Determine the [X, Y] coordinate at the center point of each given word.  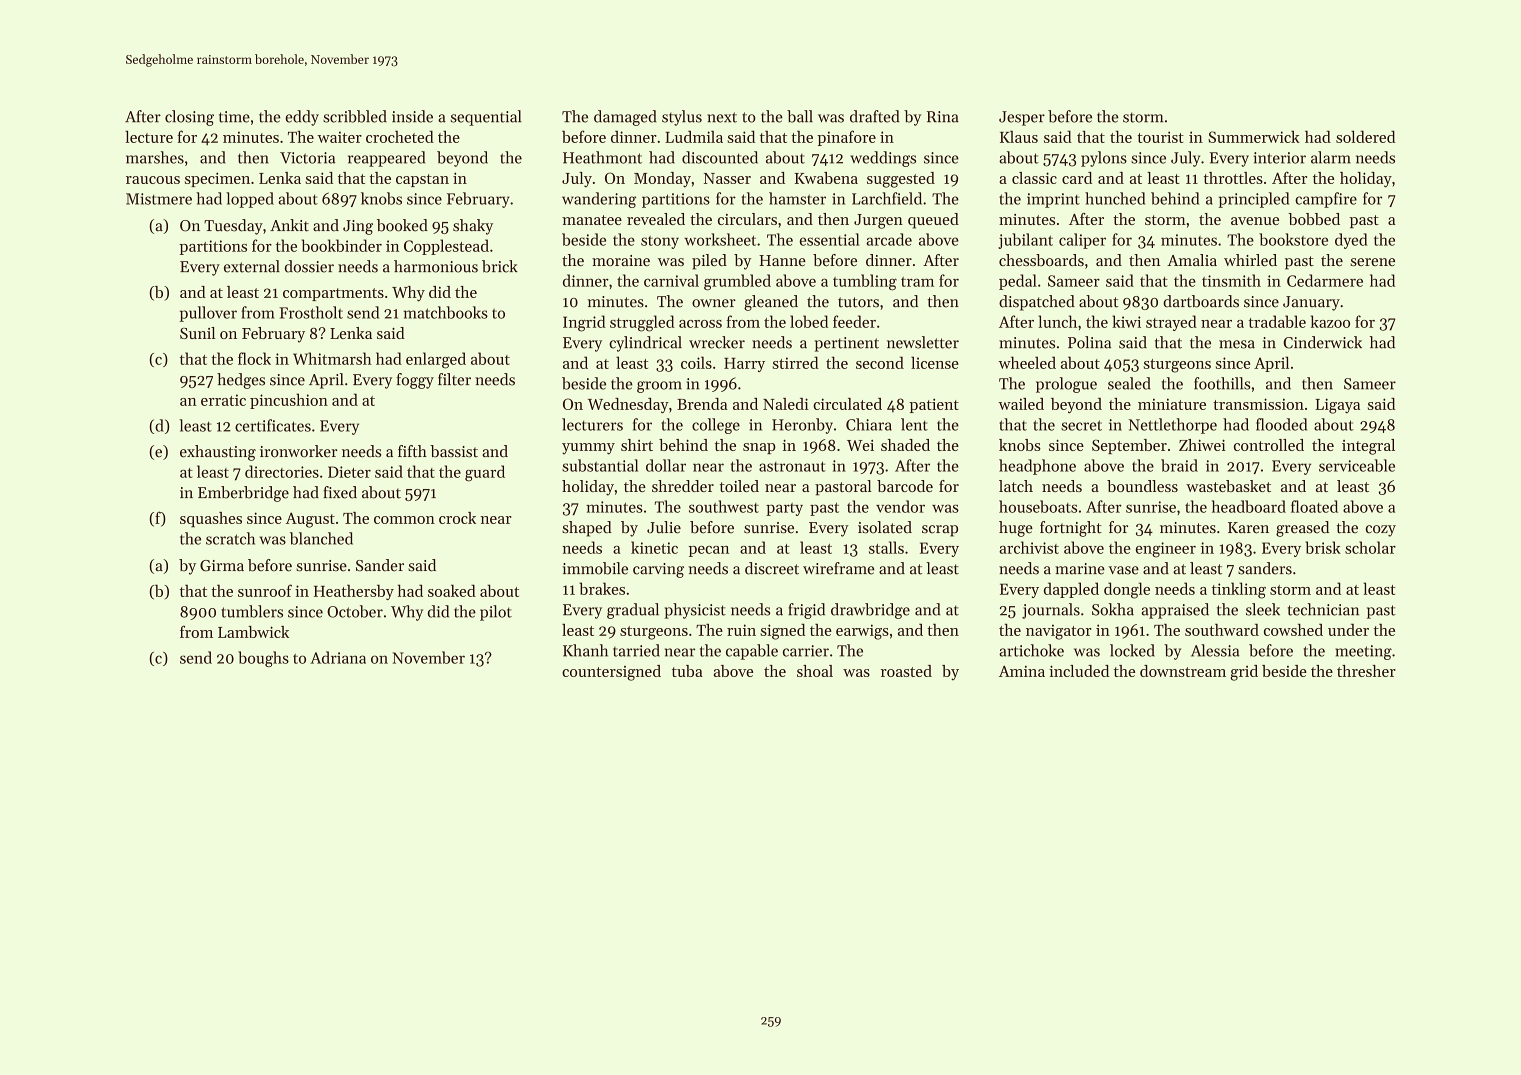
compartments [333, 294]
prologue [1066, 385]
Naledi [786, 404]
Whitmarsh [332, 358]
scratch [230, 538]
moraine [621, 260]
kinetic [654, 547]
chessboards [1041, 260]
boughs [263, 659]
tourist [1161, 137]
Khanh [585, 650]
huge [1016, 529]
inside [412, 116]
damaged [625, 118]
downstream [1183, 671]
